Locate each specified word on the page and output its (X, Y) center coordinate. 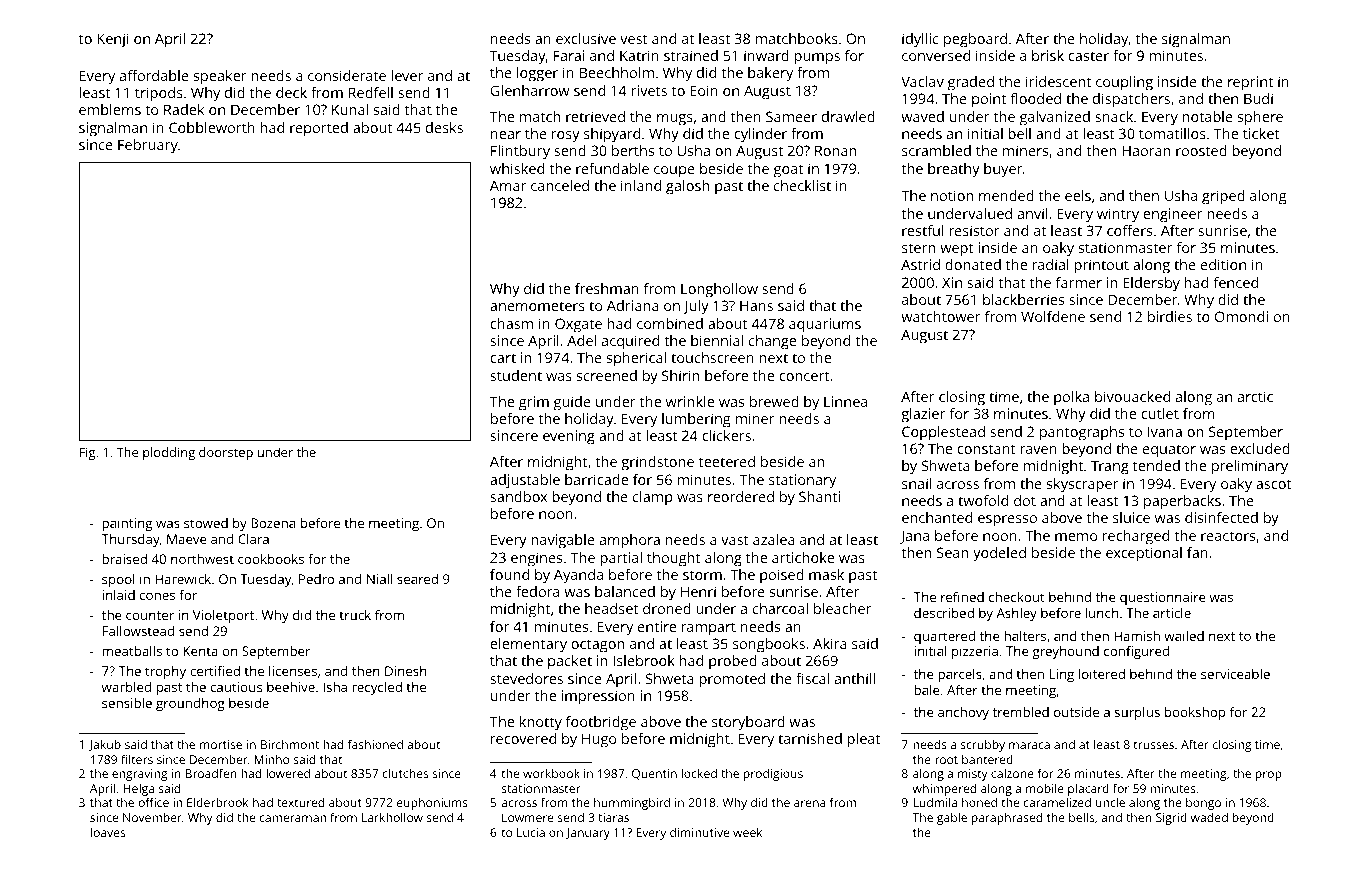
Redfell (371, 92)
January (588, 834)
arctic (1255, 396)
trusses (1154, 745)
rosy (566, 137)
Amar (508, 185)
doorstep (226, 453)
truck (355, 615)
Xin (952, 282)
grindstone (657, 463)
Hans (756, 305)
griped (1223, 197)
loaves (108, 832)
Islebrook (644, 660)
